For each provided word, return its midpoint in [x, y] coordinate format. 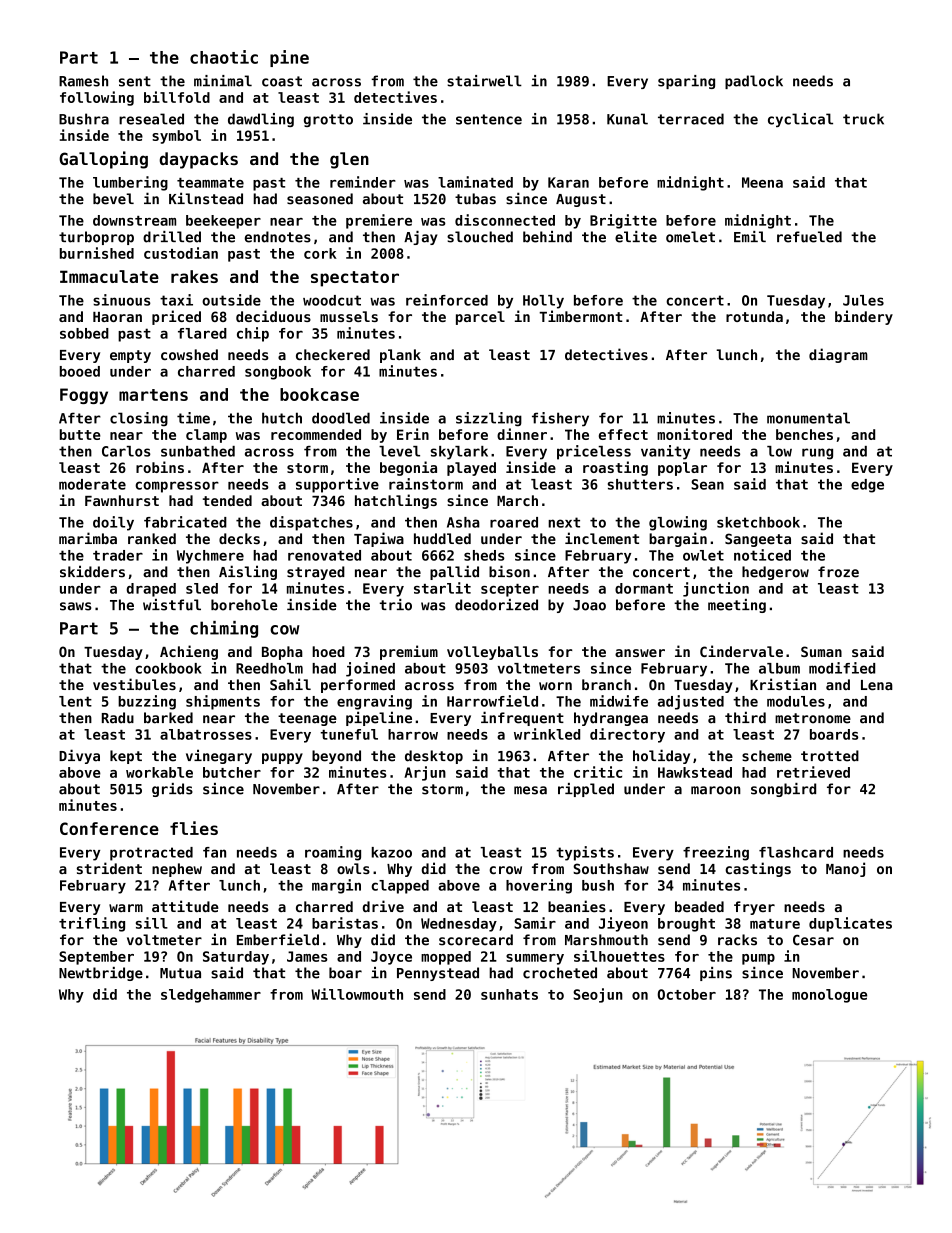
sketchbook [758, 522]
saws [75, 606]
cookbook [168, 668]
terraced [691, 119]
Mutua [180, 973]
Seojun [598, 995]
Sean [707, 484]
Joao [589, 605]
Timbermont [581, 316]
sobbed [84, 333]
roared [514, 522]
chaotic [224, 57]
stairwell [484, 81]
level [399, 451]
